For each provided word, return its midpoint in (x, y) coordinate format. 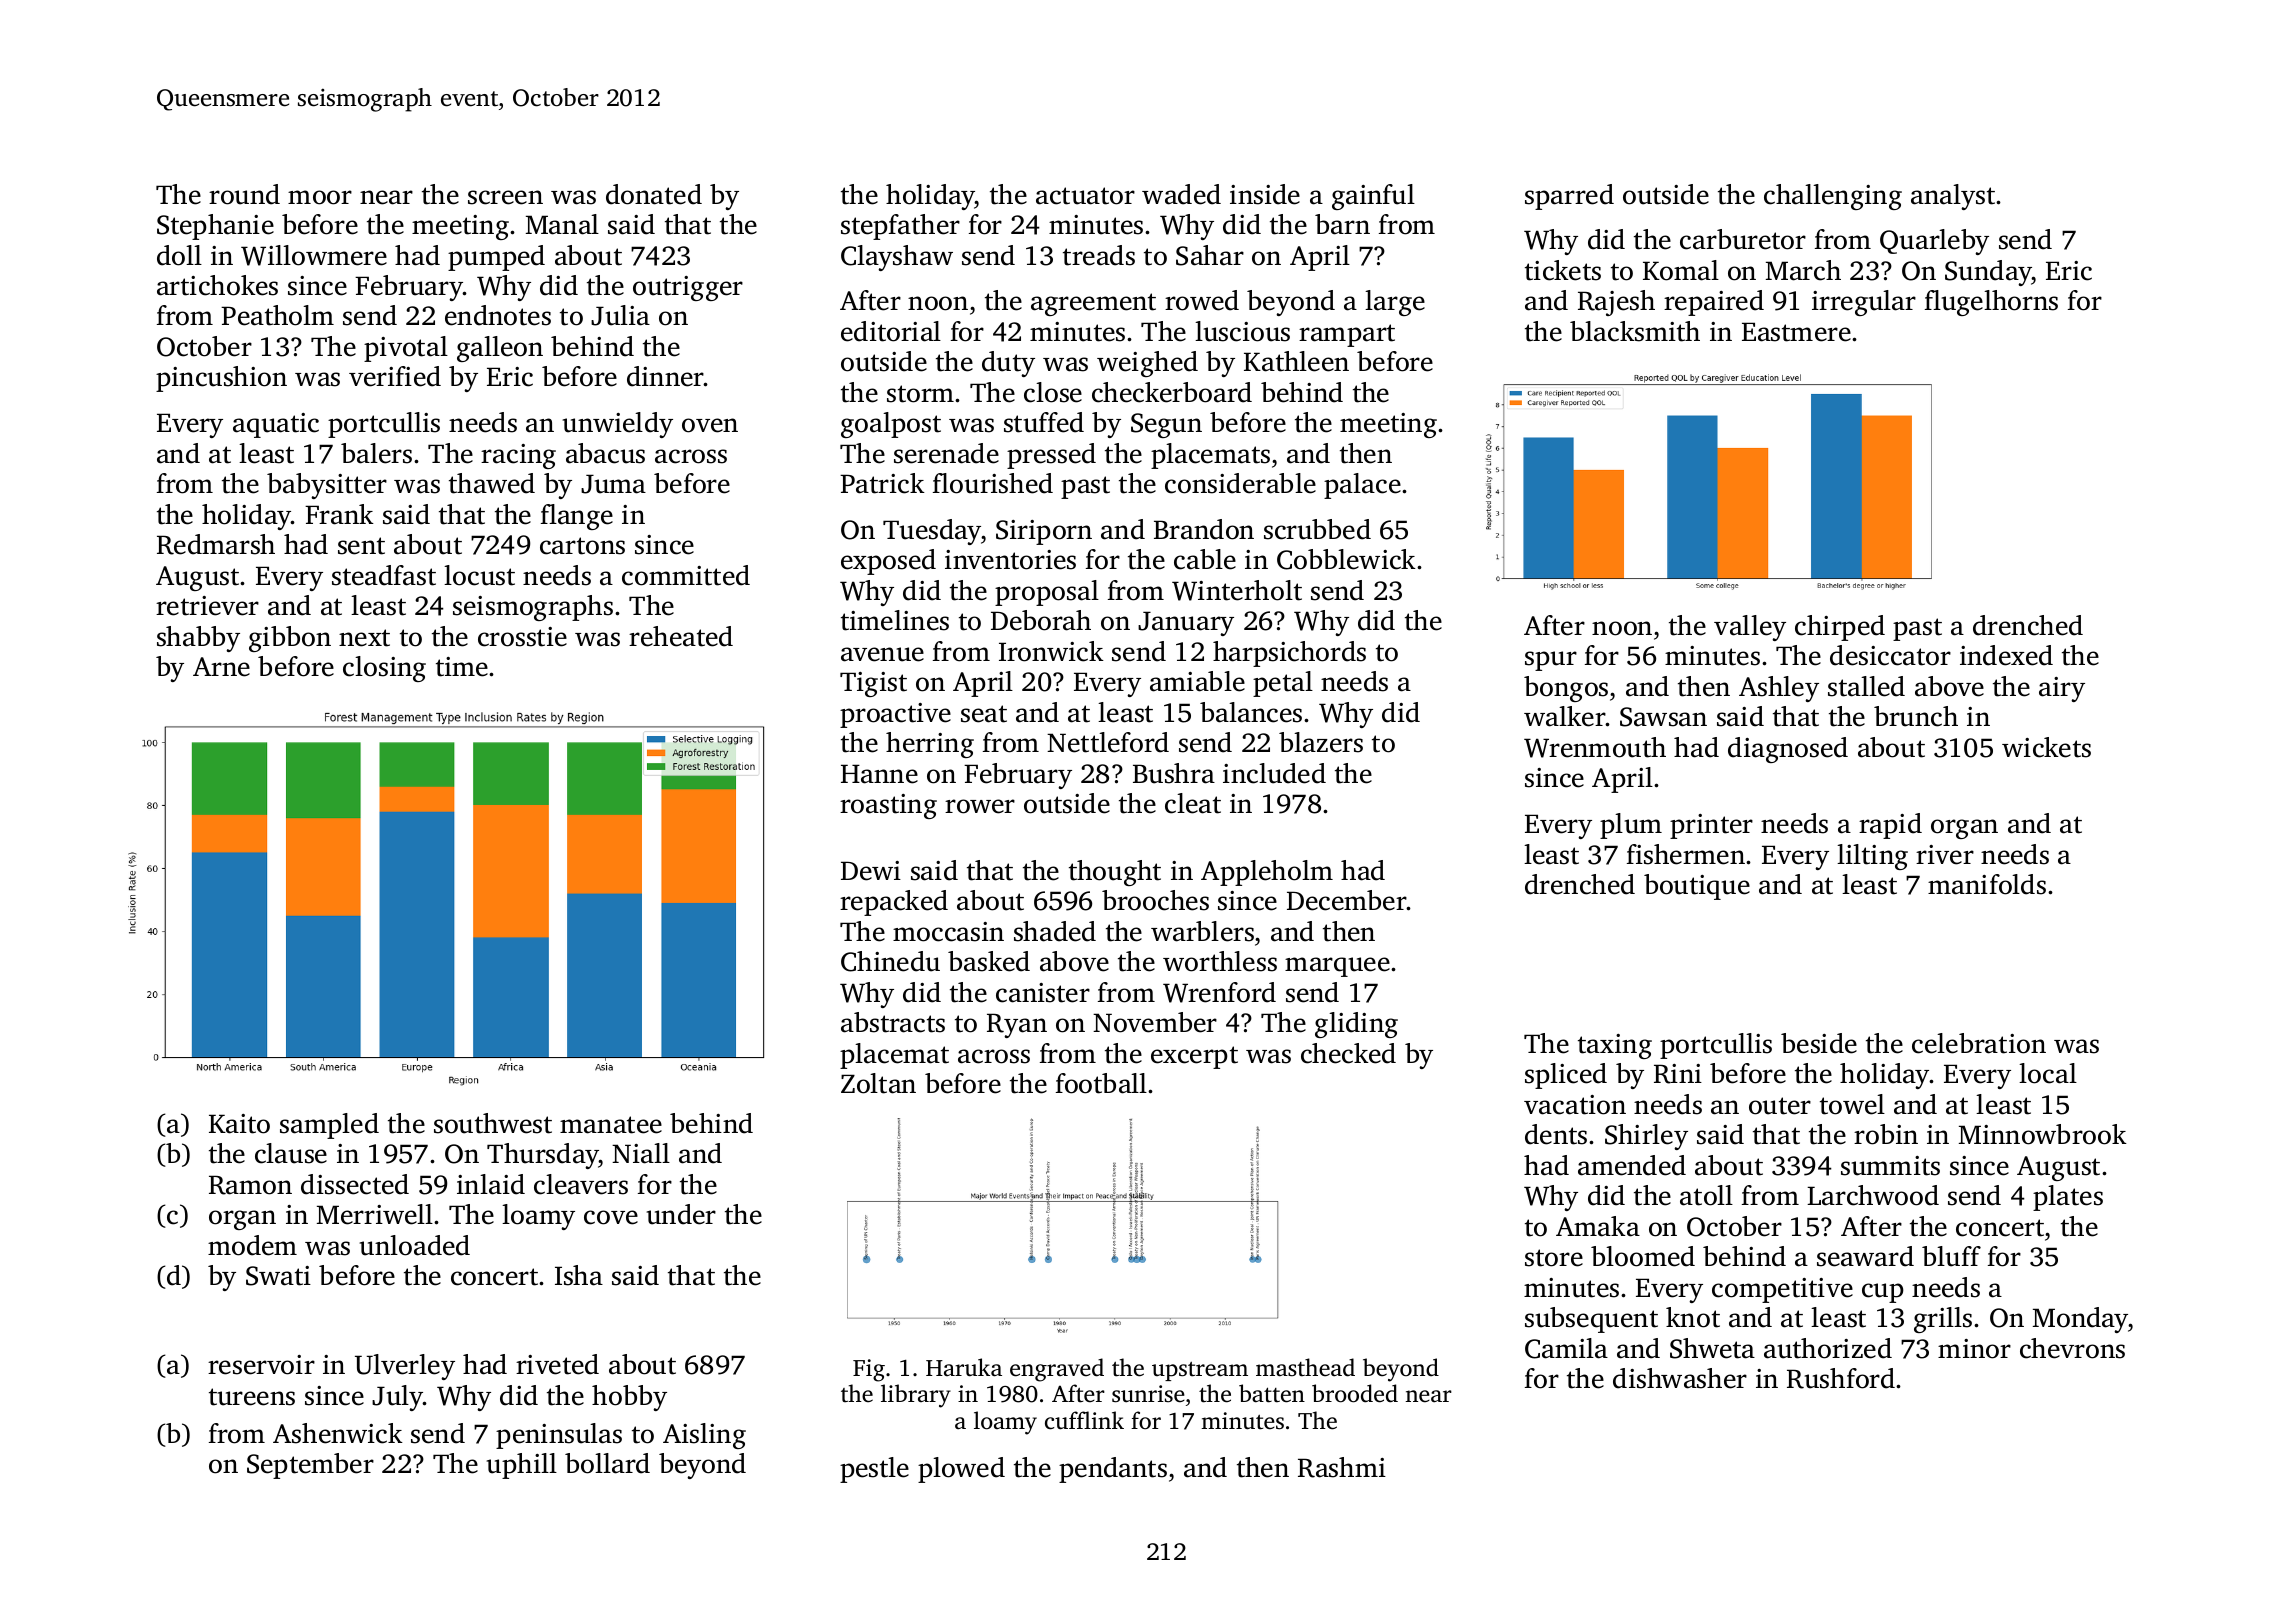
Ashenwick (338, 1433)
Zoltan (878, 1083)
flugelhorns (1991, 303)
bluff (1951, 1256)
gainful (1373, 197)
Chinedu (890, 961)
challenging (1833, 197)
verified (395, 376)
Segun (1166, 425)
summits (1890, 1166)
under (681, 1214)
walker (1565, 716)
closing (384, 669)
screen (505, 197)
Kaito (239, 1124)
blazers (1321, 742)
